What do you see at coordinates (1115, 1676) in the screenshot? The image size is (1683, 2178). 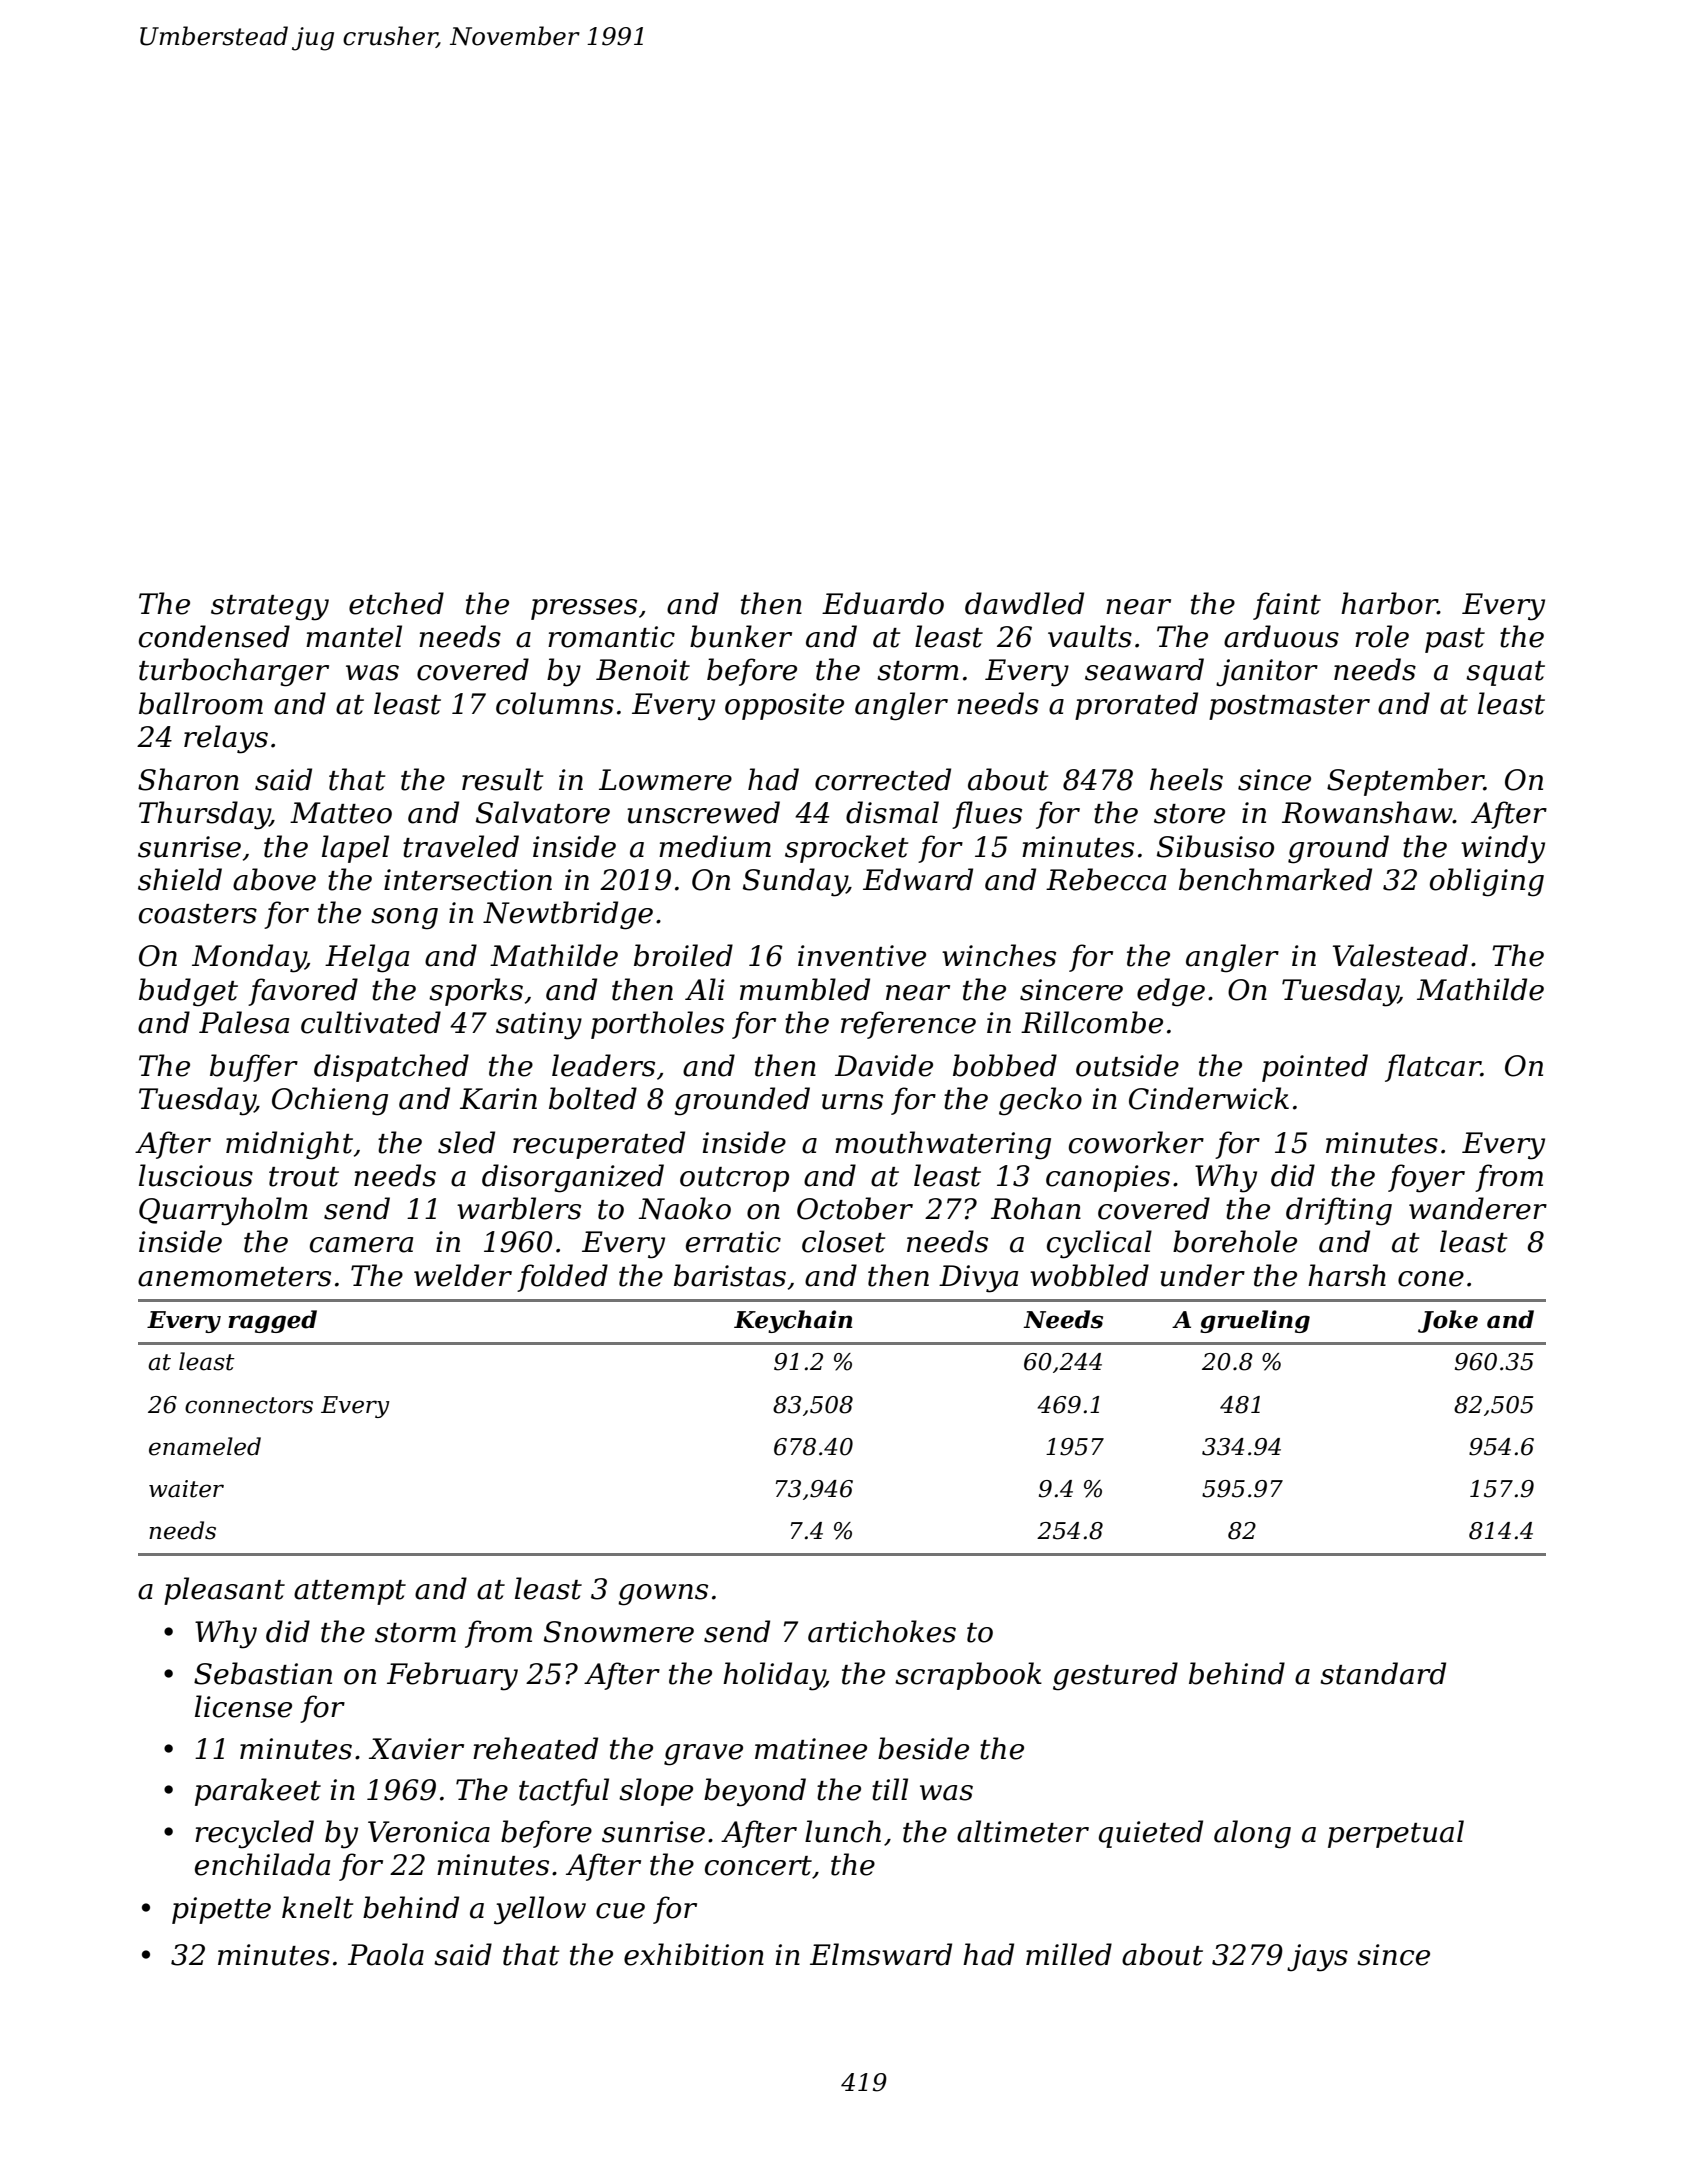 I see `gestured` at bounding box center [1115, 1676].
